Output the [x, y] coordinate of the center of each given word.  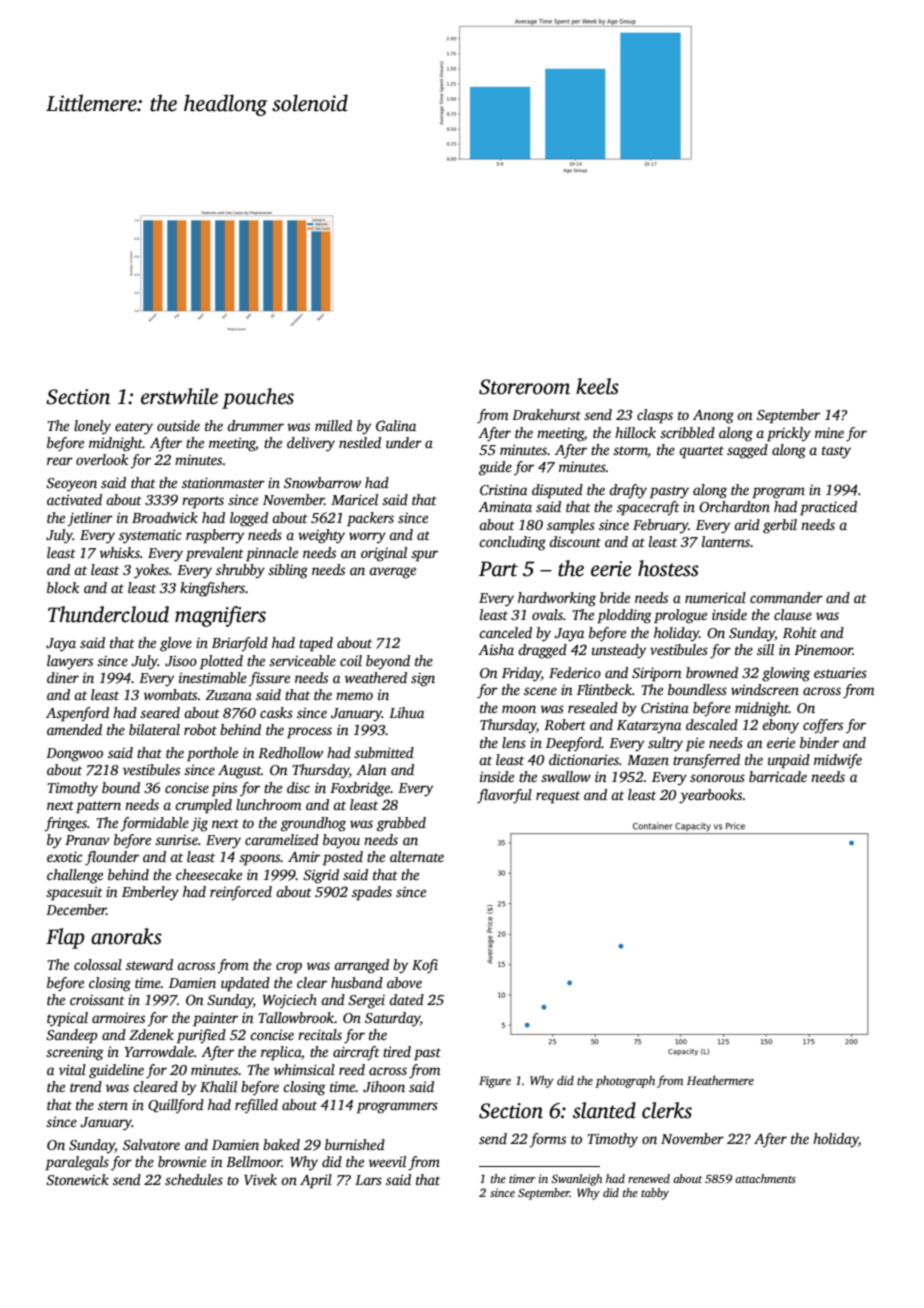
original [384, 554]
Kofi [425, 966]
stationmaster [223, 482]
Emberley [150, 893]
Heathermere [720, 1080]
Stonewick [77, 1179]
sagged [747, 451]
